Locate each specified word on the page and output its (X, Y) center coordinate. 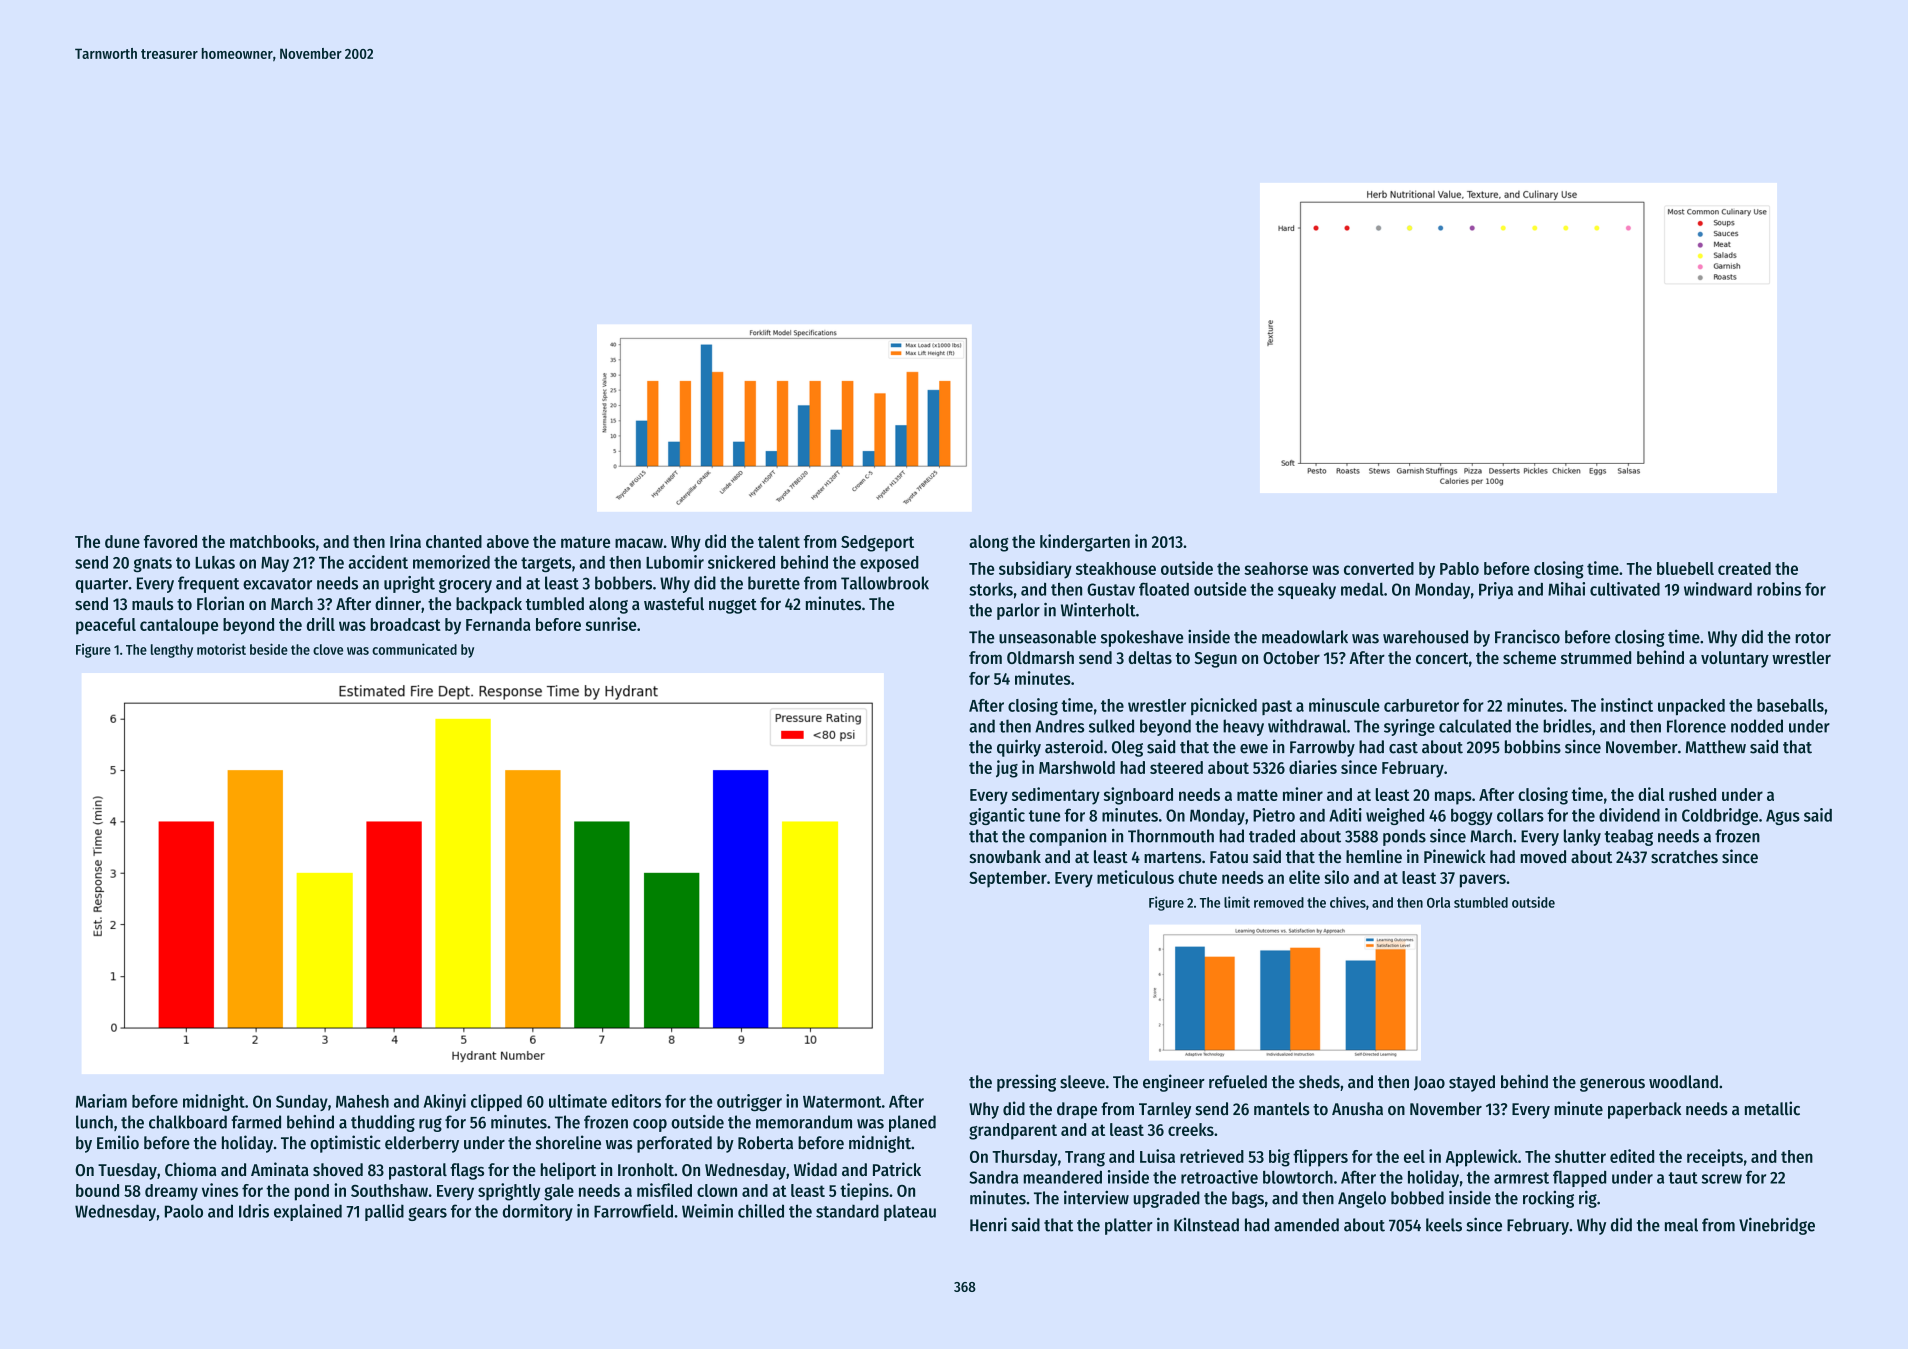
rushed (1692, 794)
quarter (102, 585)
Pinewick (1455, 856)
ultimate (578, 1101)
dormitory (538, 1212)
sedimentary (1056, 796)
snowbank (1005, 856)
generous (1612, 1085)
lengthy (172, 651)
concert (1442, 658)
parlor (1018, 611)
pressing (1026, 1083)
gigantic (997, 816)
